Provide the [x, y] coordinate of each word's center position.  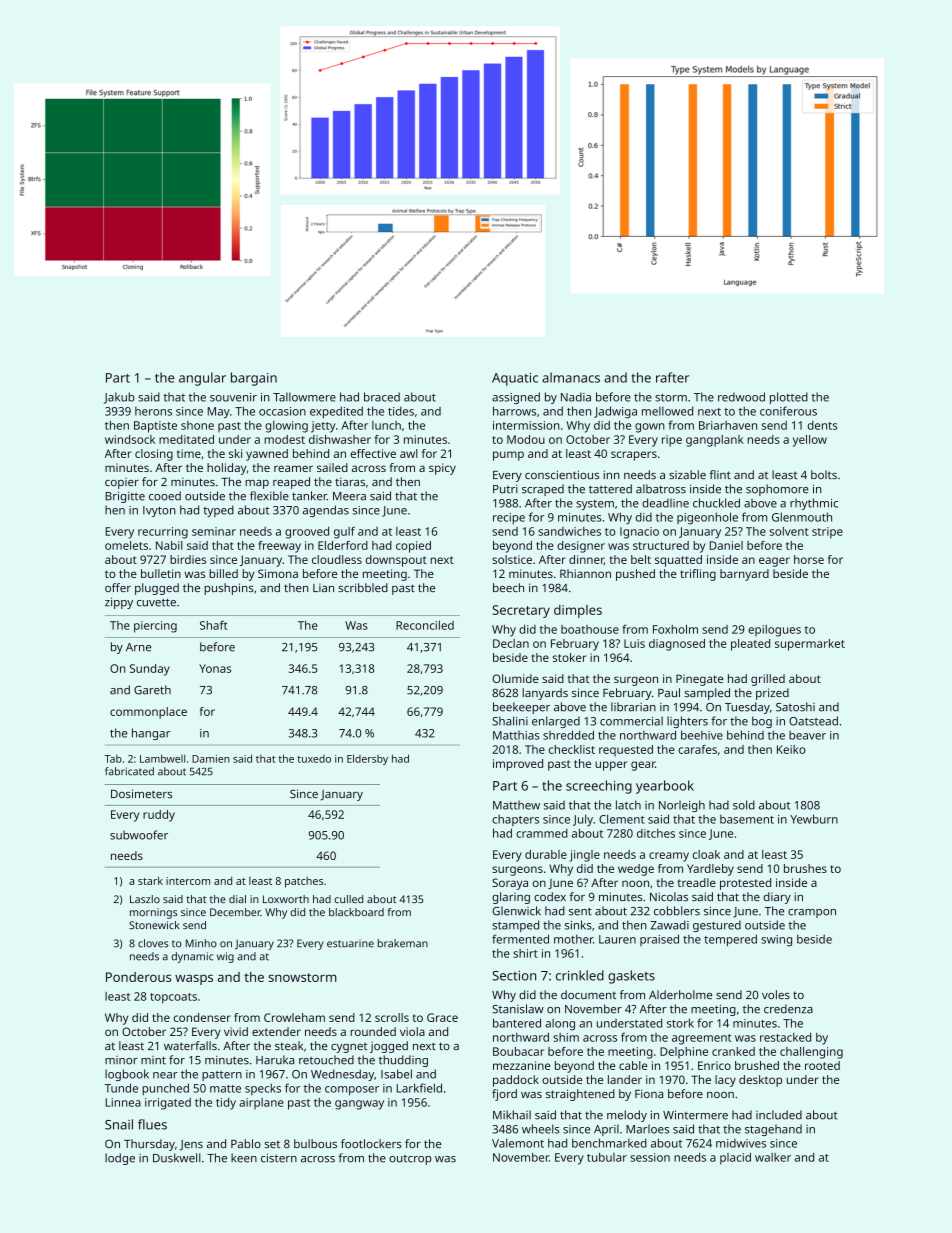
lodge [120, 1159]
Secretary [521, 611]
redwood [741, 397]
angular [202, 379]
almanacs [571, 377]
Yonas [215, 668]
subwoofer [139, 835]
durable [546, 854]
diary [777, 898]
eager [774, 562]
